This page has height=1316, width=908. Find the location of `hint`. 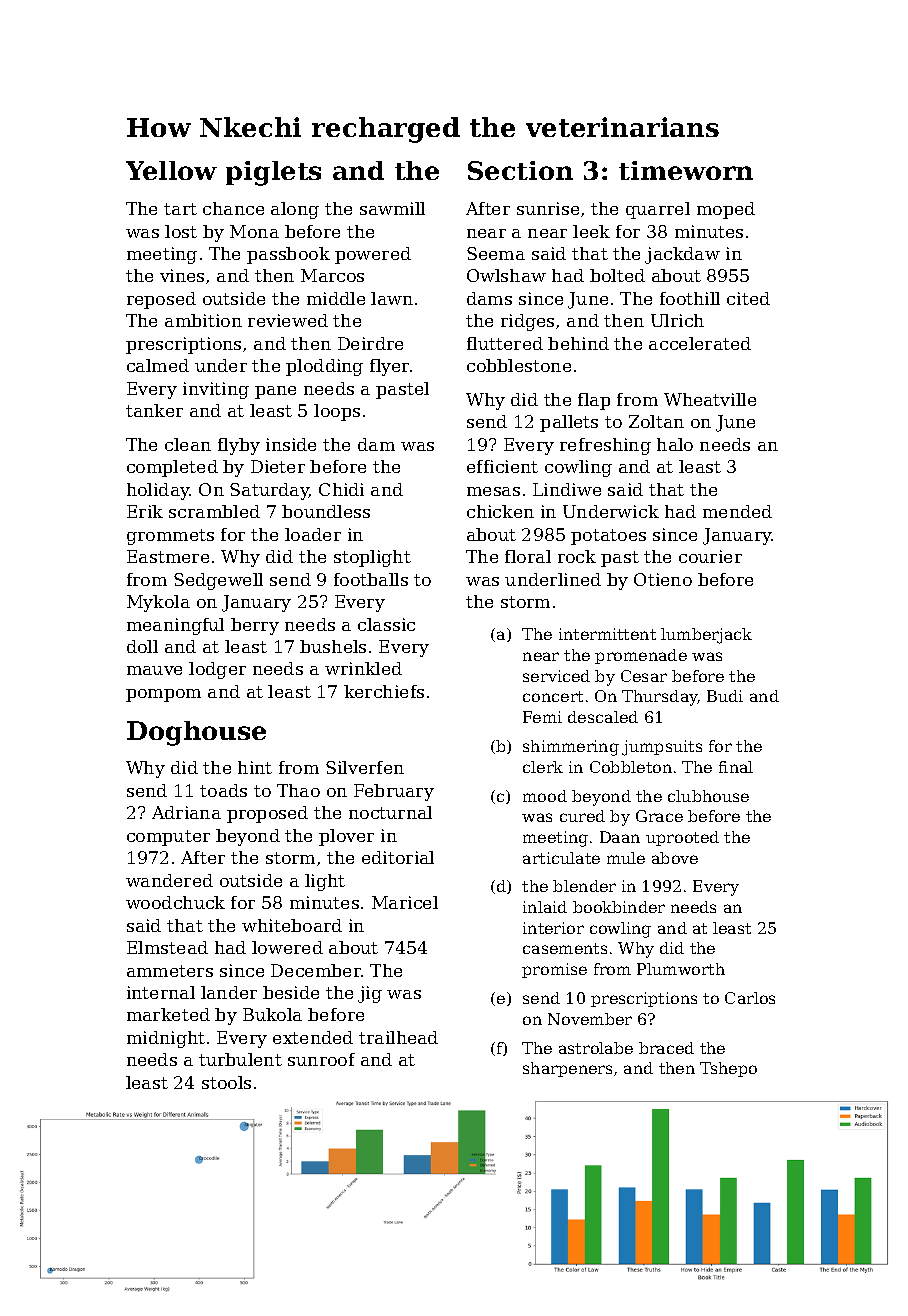

hint is located at coordinates (255, 767).
